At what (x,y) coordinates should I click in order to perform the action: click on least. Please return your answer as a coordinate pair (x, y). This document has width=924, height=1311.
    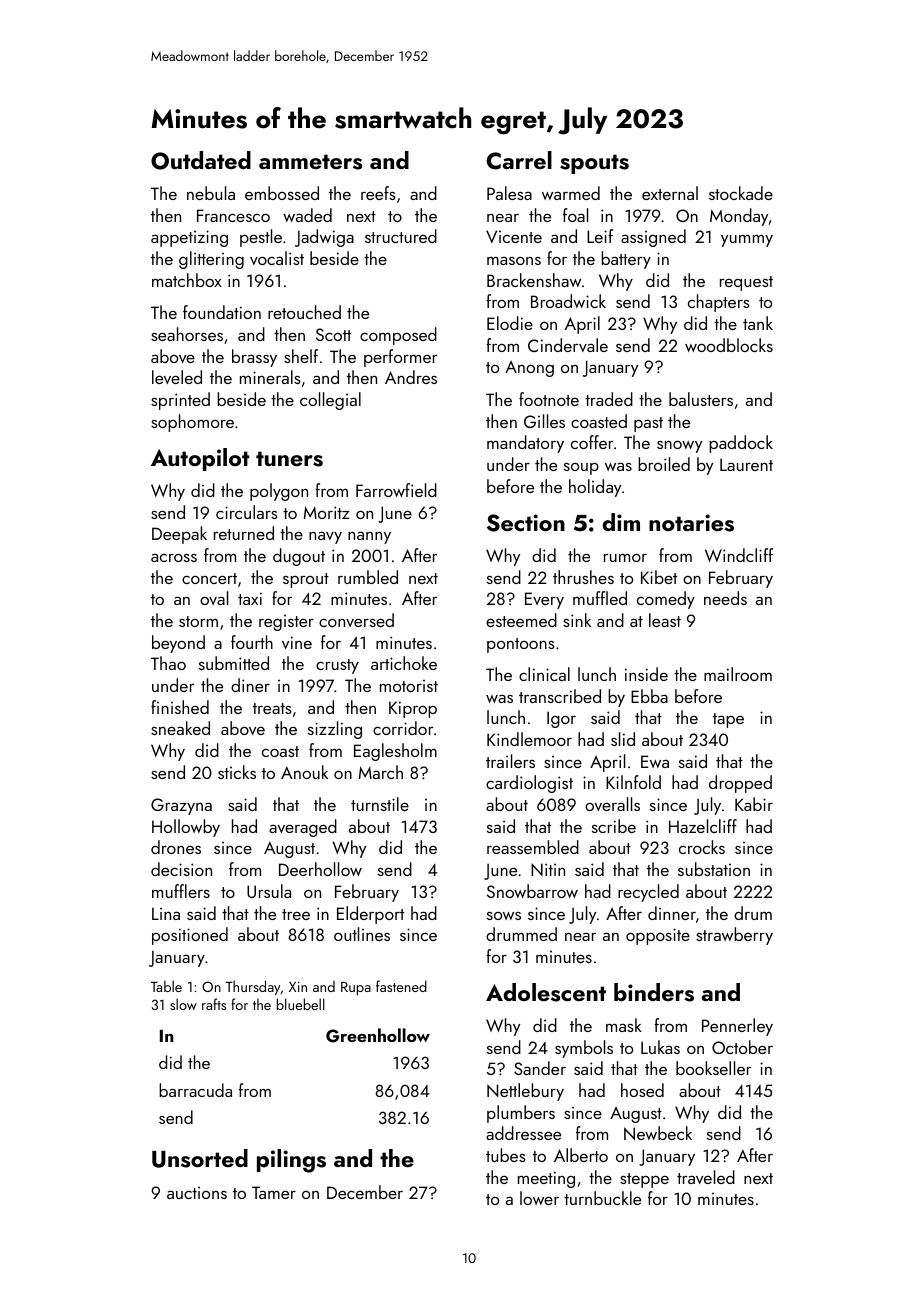
    Looking at the image, I should click on (665, 620).
